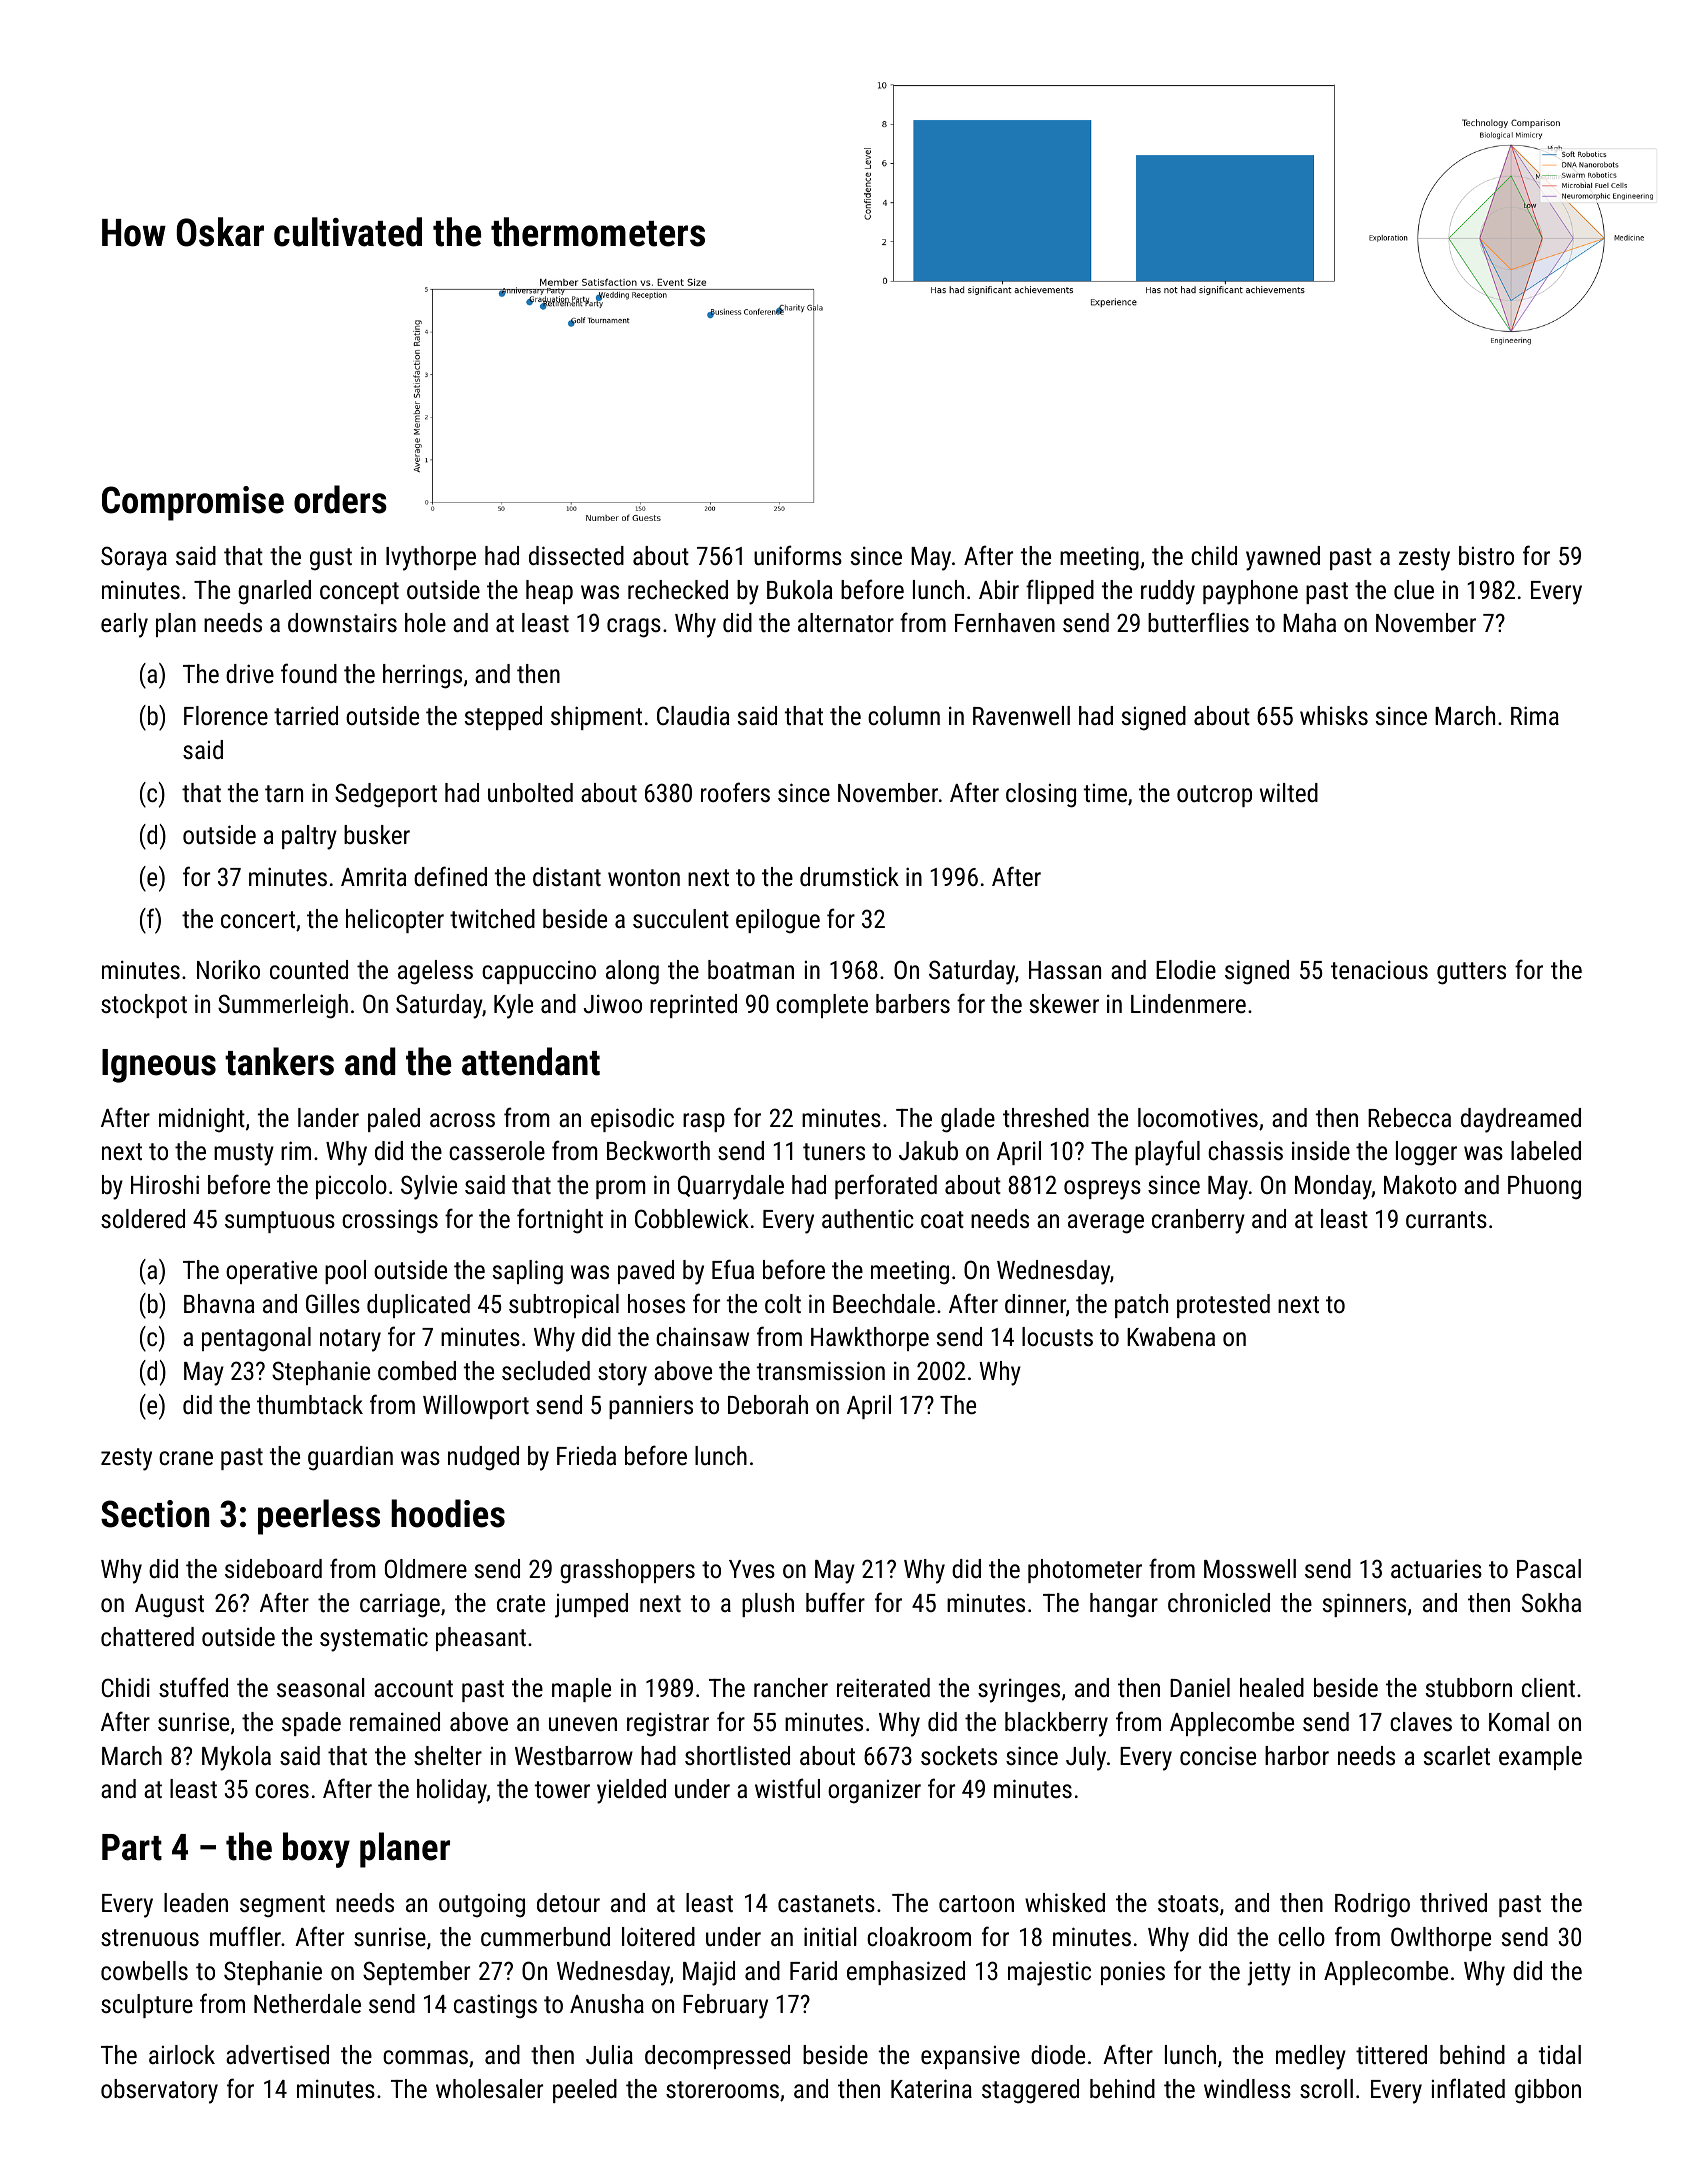 Image resolution: width=1683 pixels, height=2178 pixels. Describe the element at coordinates (568, 1902) in the screenshot. I see `detour` at that location.
